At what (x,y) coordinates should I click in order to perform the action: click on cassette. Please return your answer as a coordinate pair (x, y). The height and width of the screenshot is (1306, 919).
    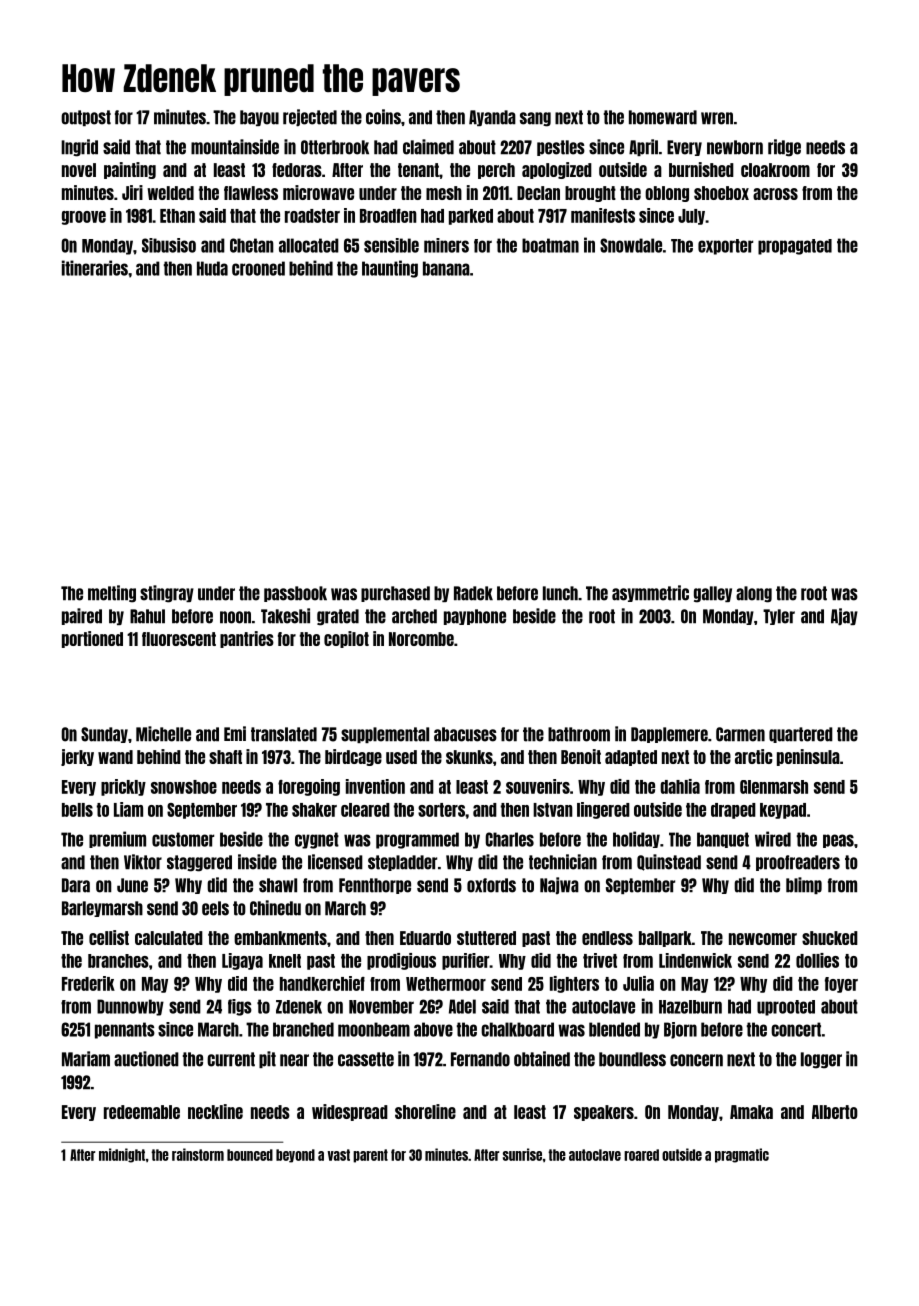
    Looking at the image, I should click on (366, 1059).
